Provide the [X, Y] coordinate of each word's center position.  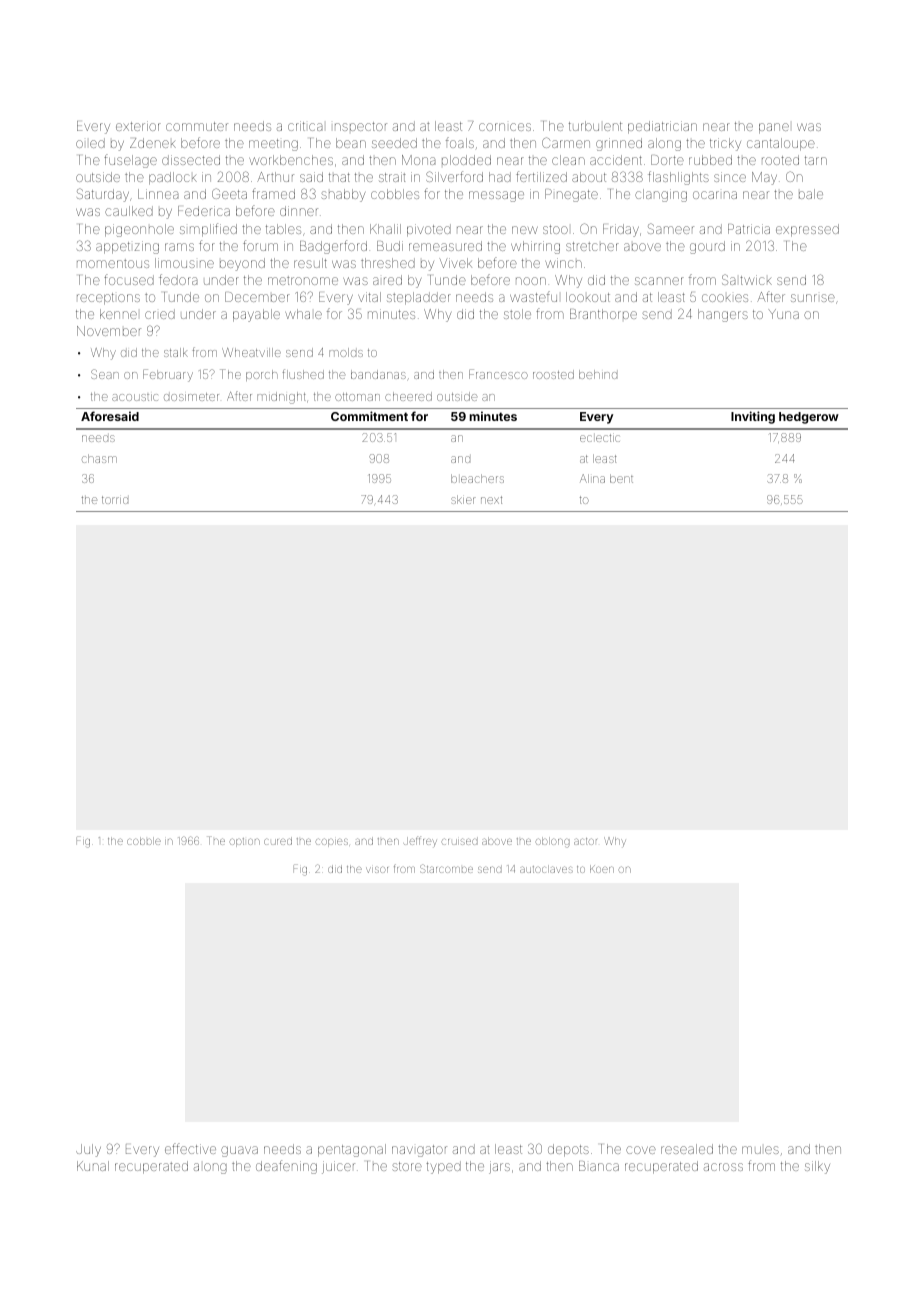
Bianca [599, 1166]
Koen [602, 869]
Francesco [498, 374]
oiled [90, 143]
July [88, 1150]
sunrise [813, 298]
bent [621, 478]
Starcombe [446, 868]
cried [160, 314]
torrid [115, 500]
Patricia [749, 229]
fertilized [541, 176]
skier [463, 499]
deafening [286, 1167]
